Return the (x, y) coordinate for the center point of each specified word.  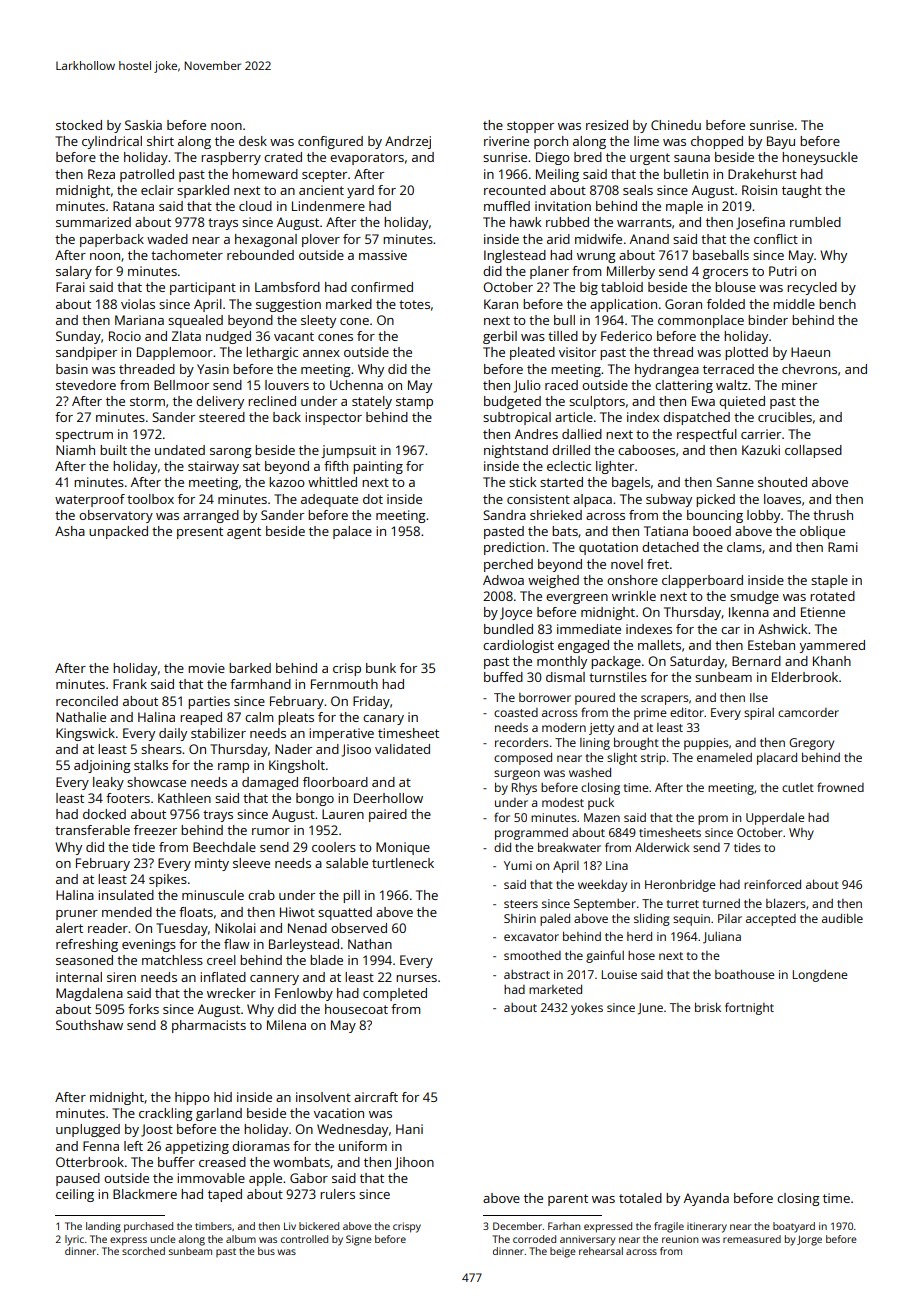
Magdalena (89, 994)
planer (549, 272)
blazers (786, 903)
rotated (832, 596)
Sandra (504, 515)
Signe (359, 1240)
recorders (522, 742)
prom (713, 820)
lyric (74, 1240)
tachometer (187, 255)
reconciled (87, 701)
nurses (416, 978)
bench (837, 304)
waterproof (90, 500)
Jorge (809, 1240)
